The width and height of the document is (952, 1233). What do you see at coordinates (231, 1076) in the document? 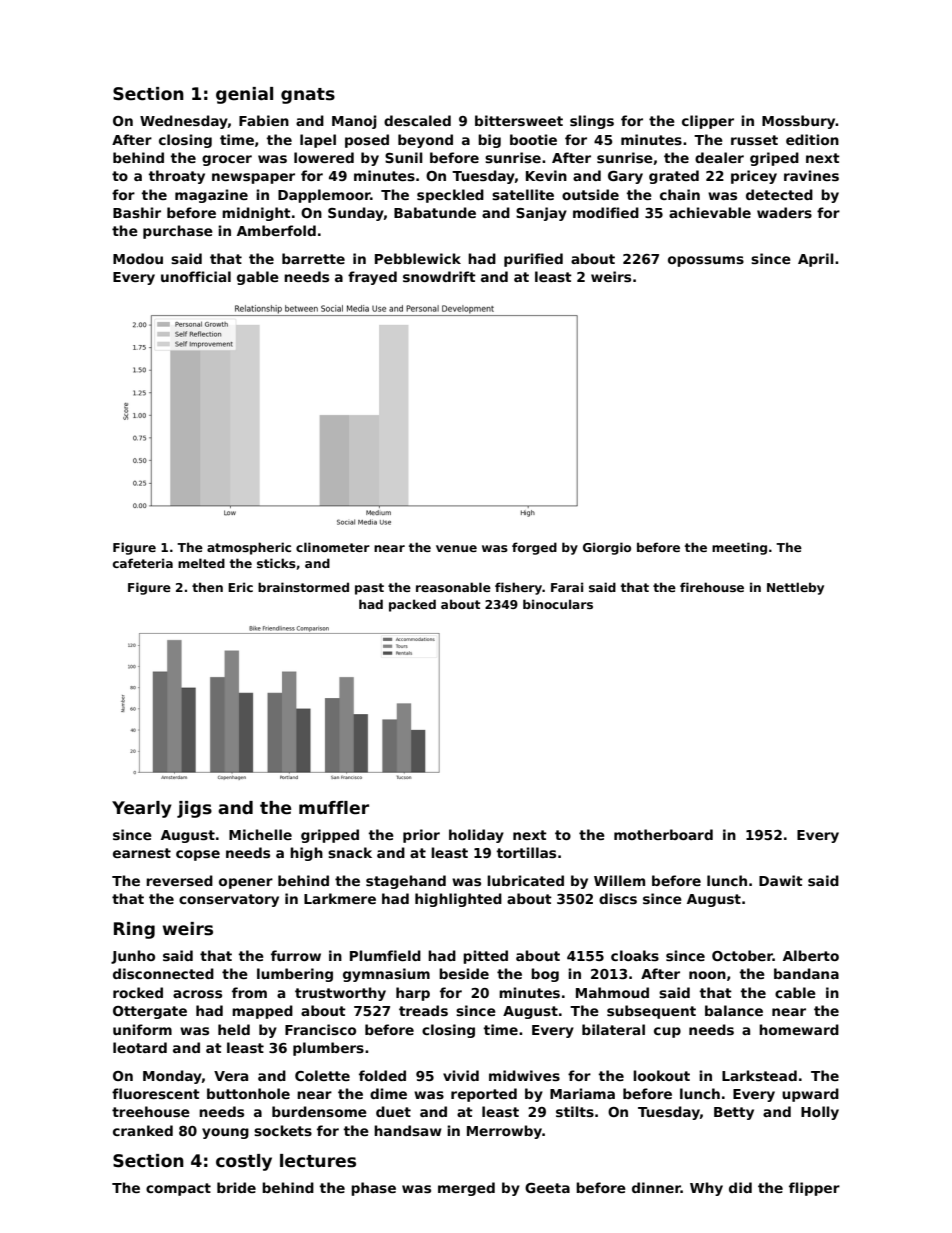
I see `Vera` at bounding box center [231, 1076].
